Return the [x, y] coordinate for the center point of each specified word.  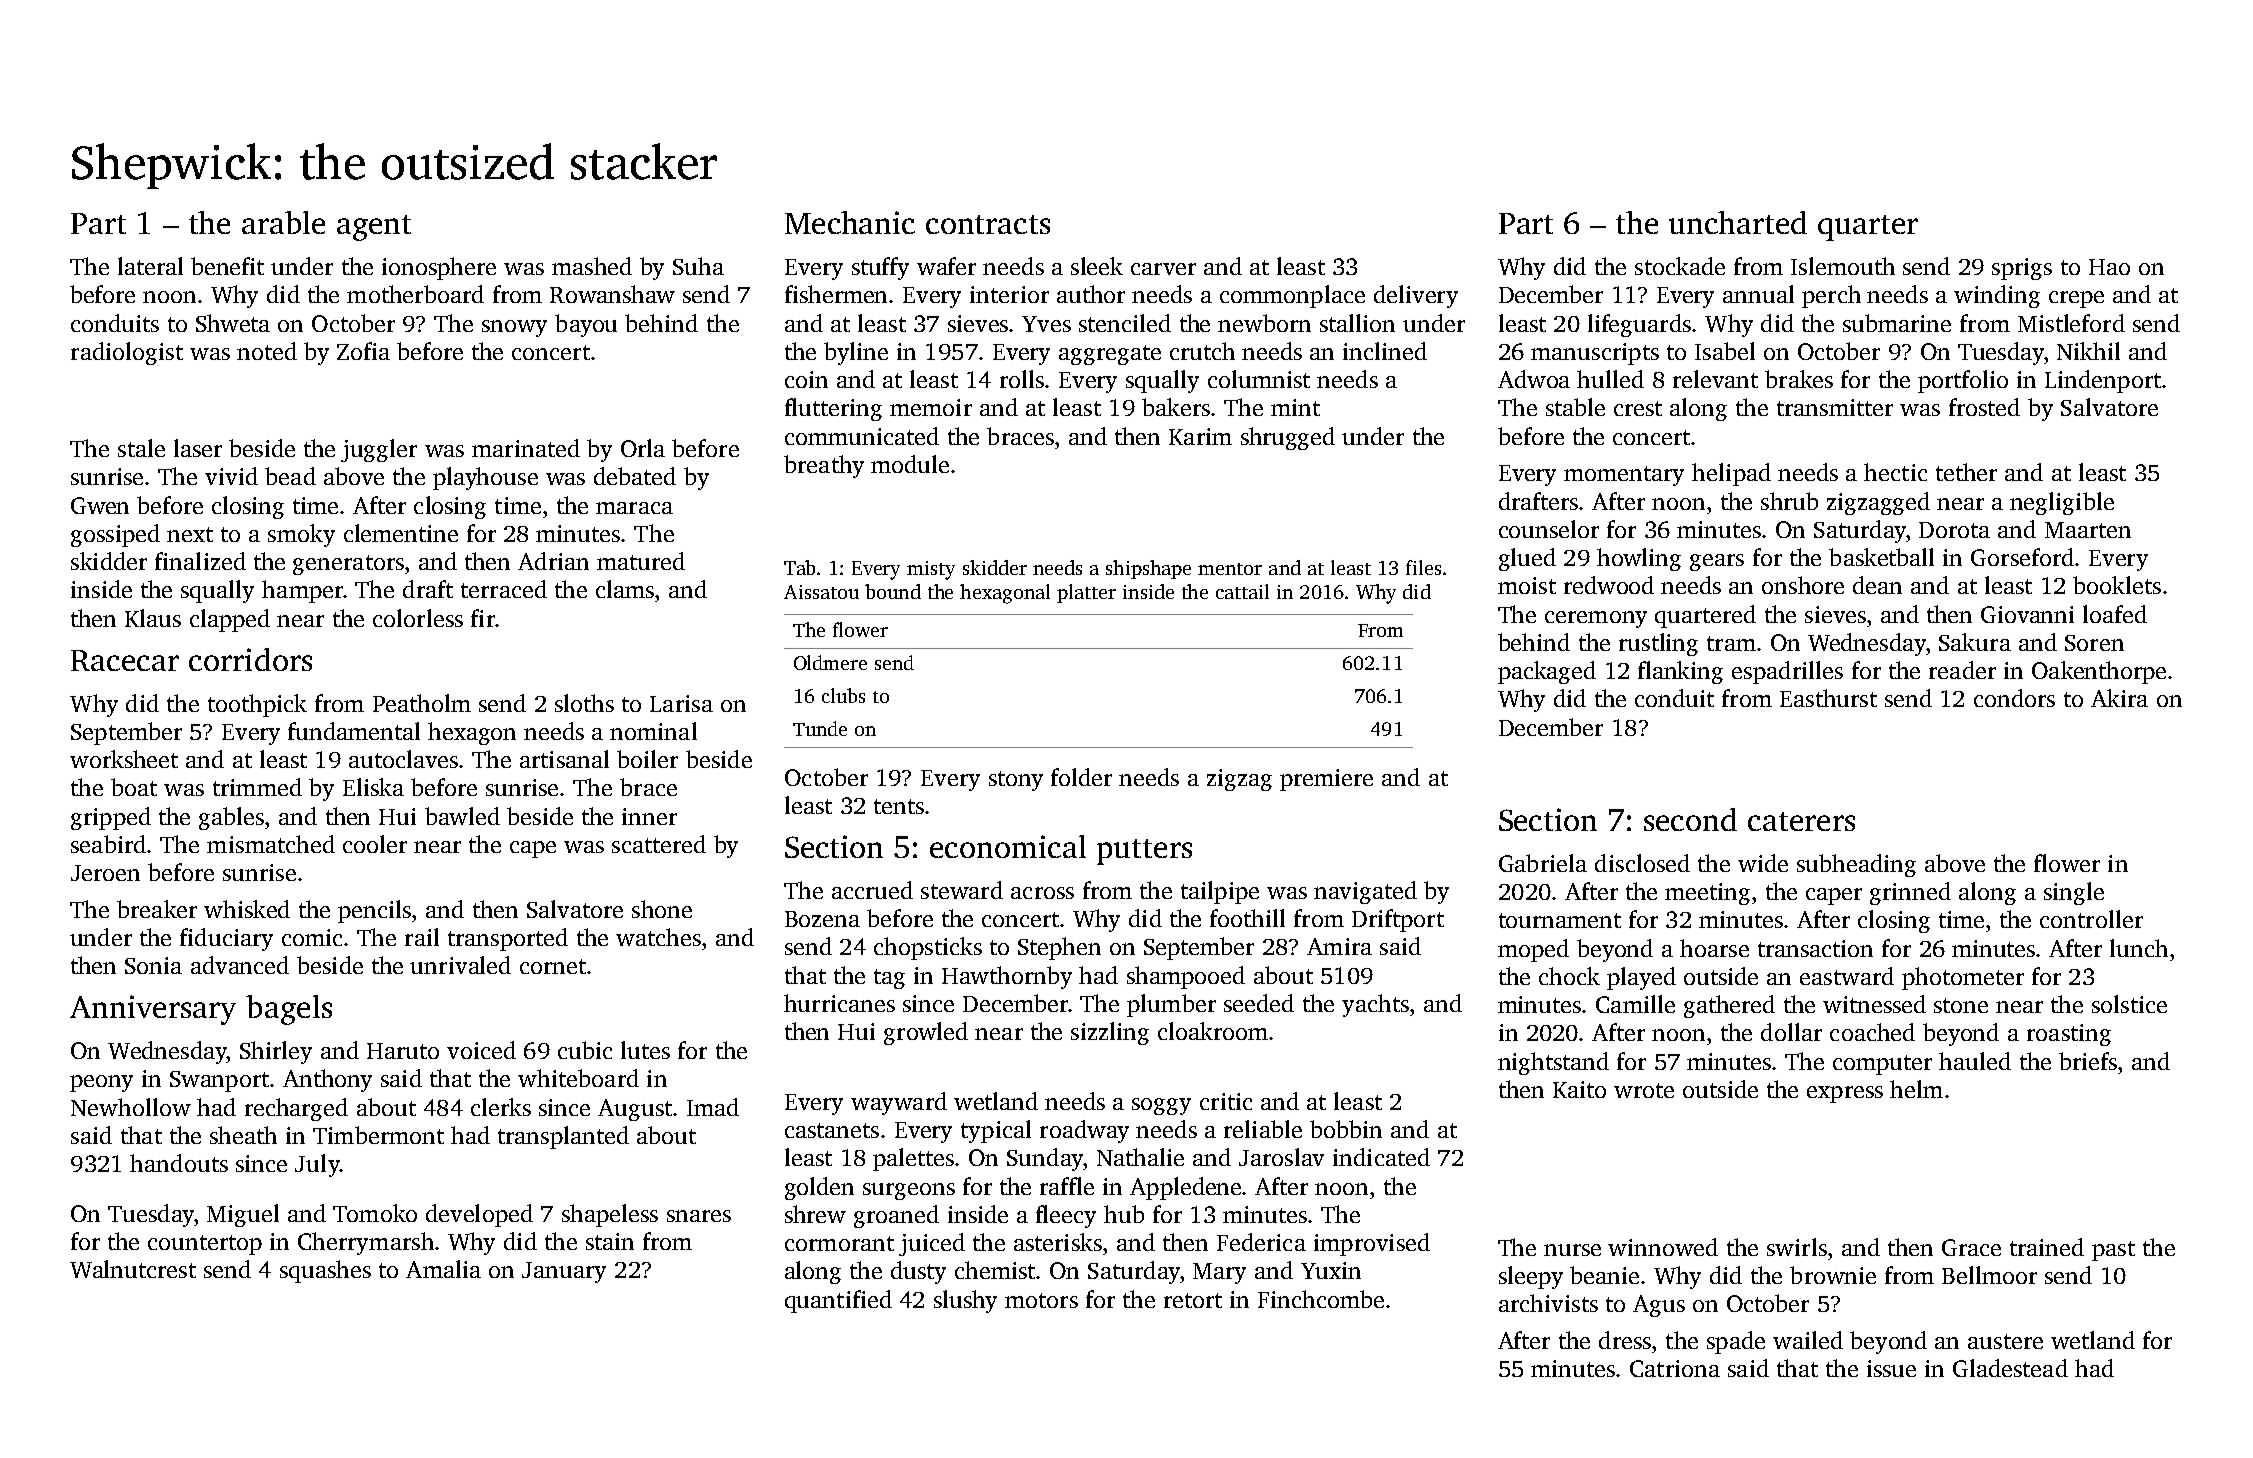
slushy [965, 1301]
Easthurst [1828, 698]
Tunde [820, 728]
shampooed [1186, 977]
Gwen [100, 505]
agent [374, 228]
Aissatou [821, 592]
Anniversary [153, 1010]
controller [2091, 919]
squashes [325, 1271]
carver [1163, 269]
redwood [1609, 585]
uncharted [1738, 222]
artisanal [564, 759]
